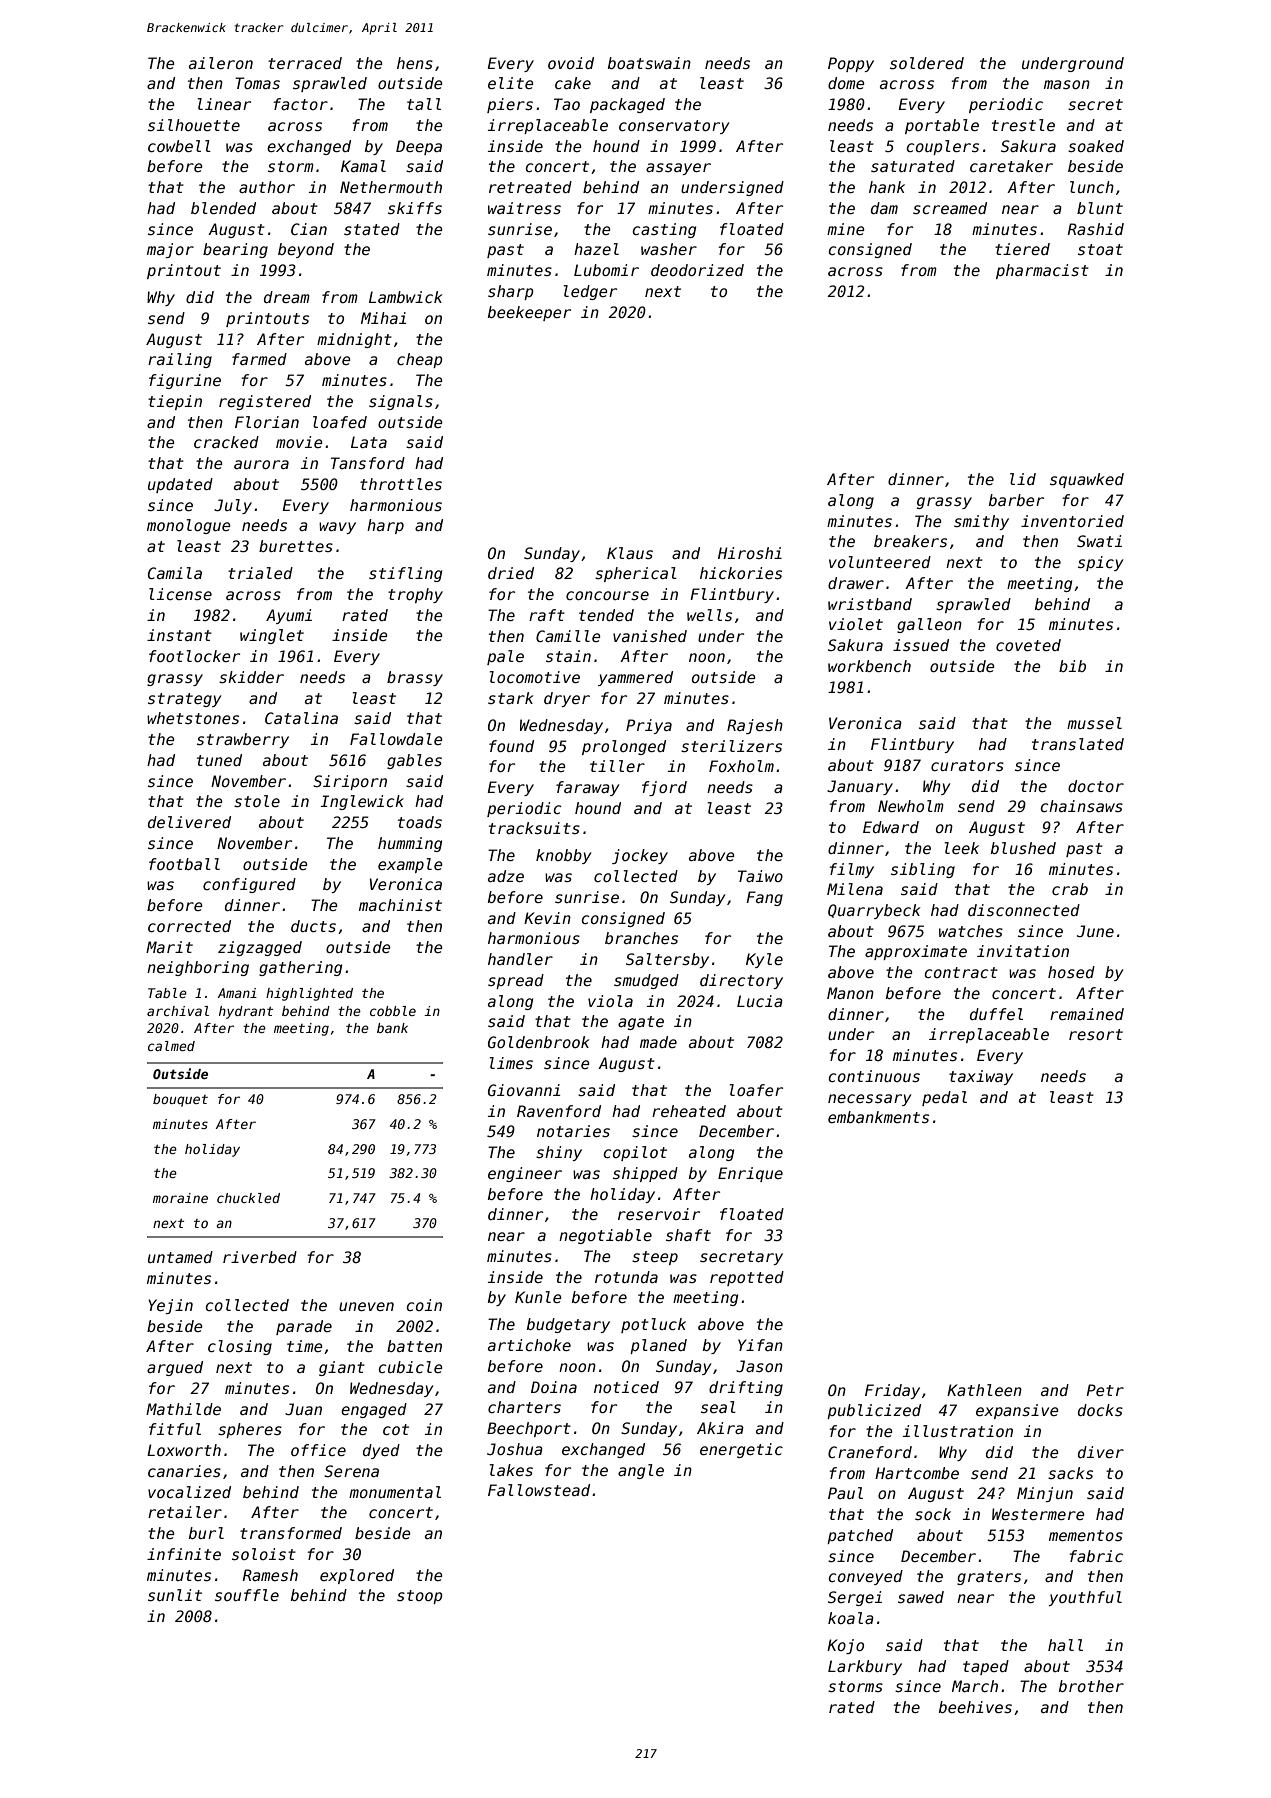 Image resolution: width=1271 pixels, height=1798 pixels. I want to click on souffle, so click(247, 1595).
